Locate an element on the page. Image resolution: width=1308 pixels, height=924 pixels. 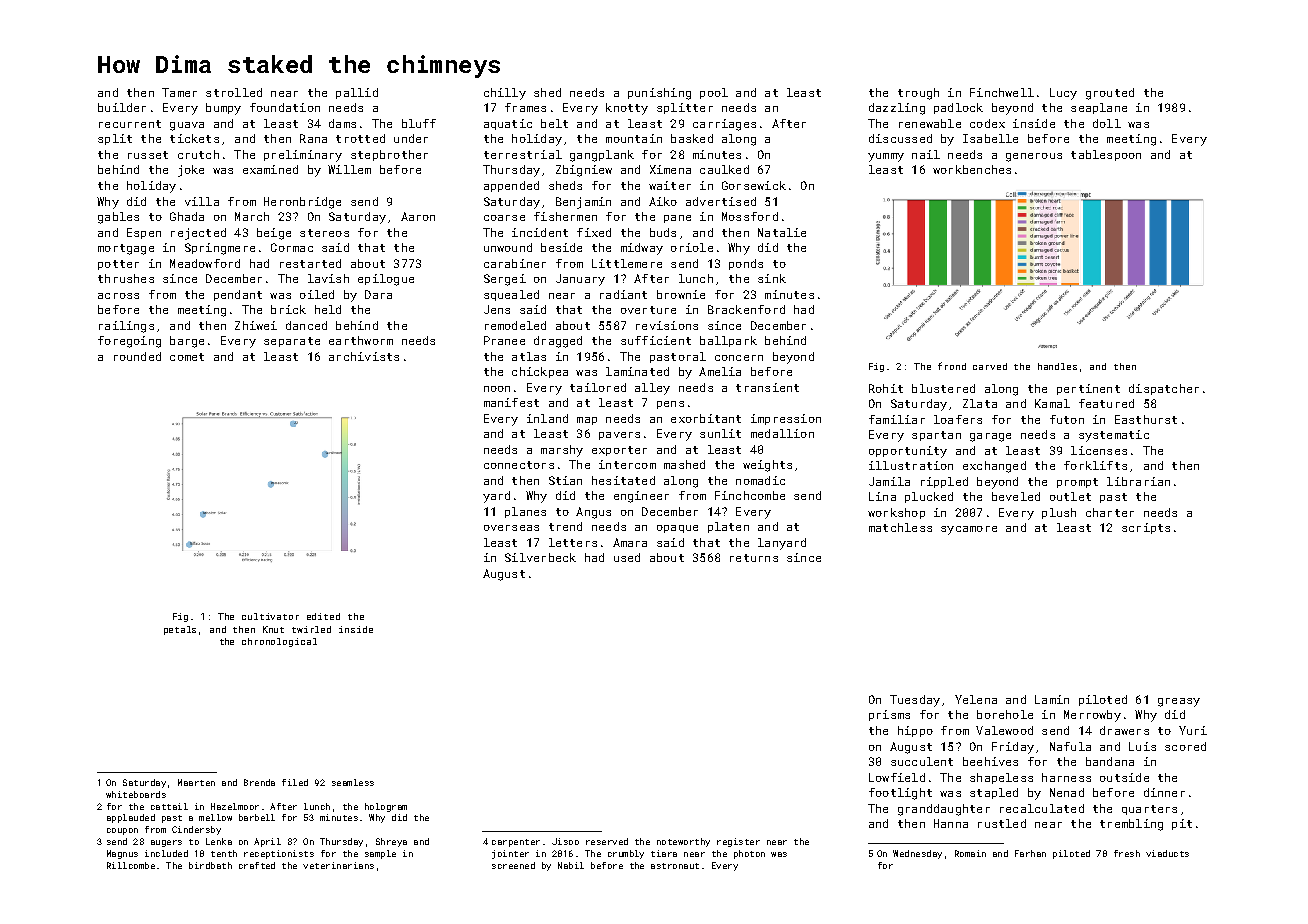
basked is located at coordinates (692, 138).
